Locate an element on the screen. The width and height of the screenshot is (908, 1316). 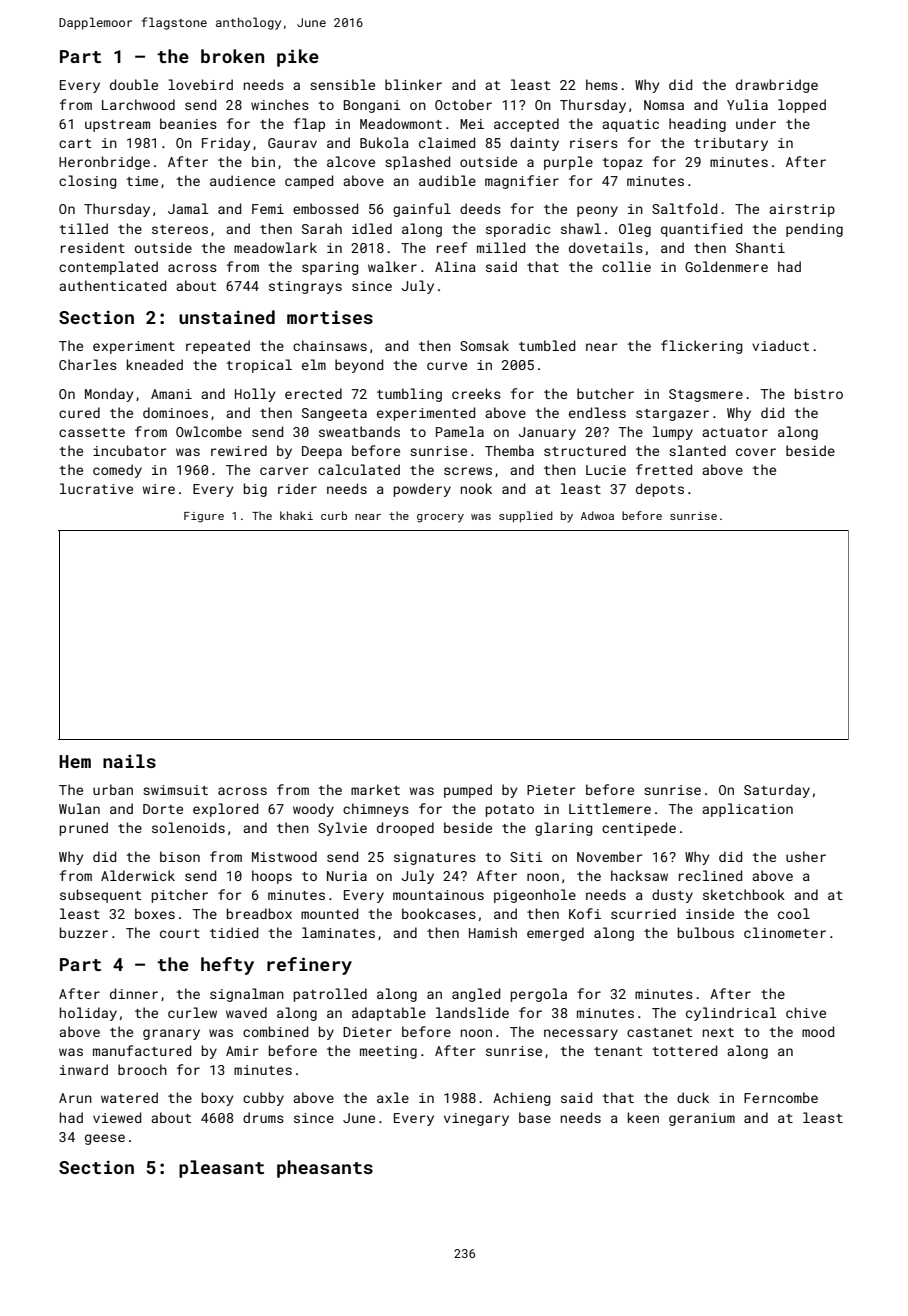
cover is located at coordinates (756, 452).
